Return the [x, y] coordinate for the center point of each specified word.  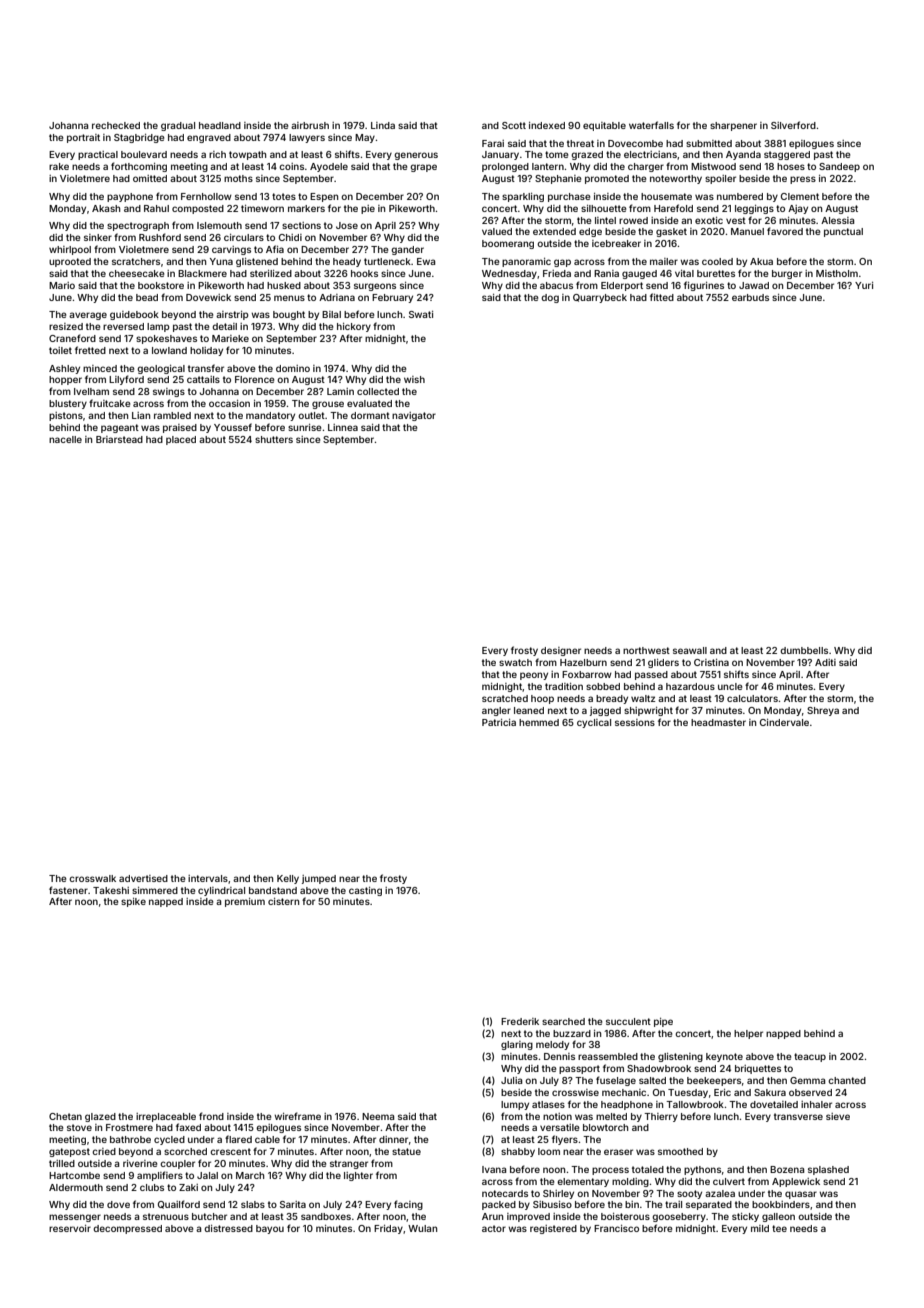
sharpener [733, 126]
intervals [208, 878]
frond [211, 1116]
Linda [383, 125]
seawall [690, 650]
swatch [515, 662]
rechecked [116, 125]
